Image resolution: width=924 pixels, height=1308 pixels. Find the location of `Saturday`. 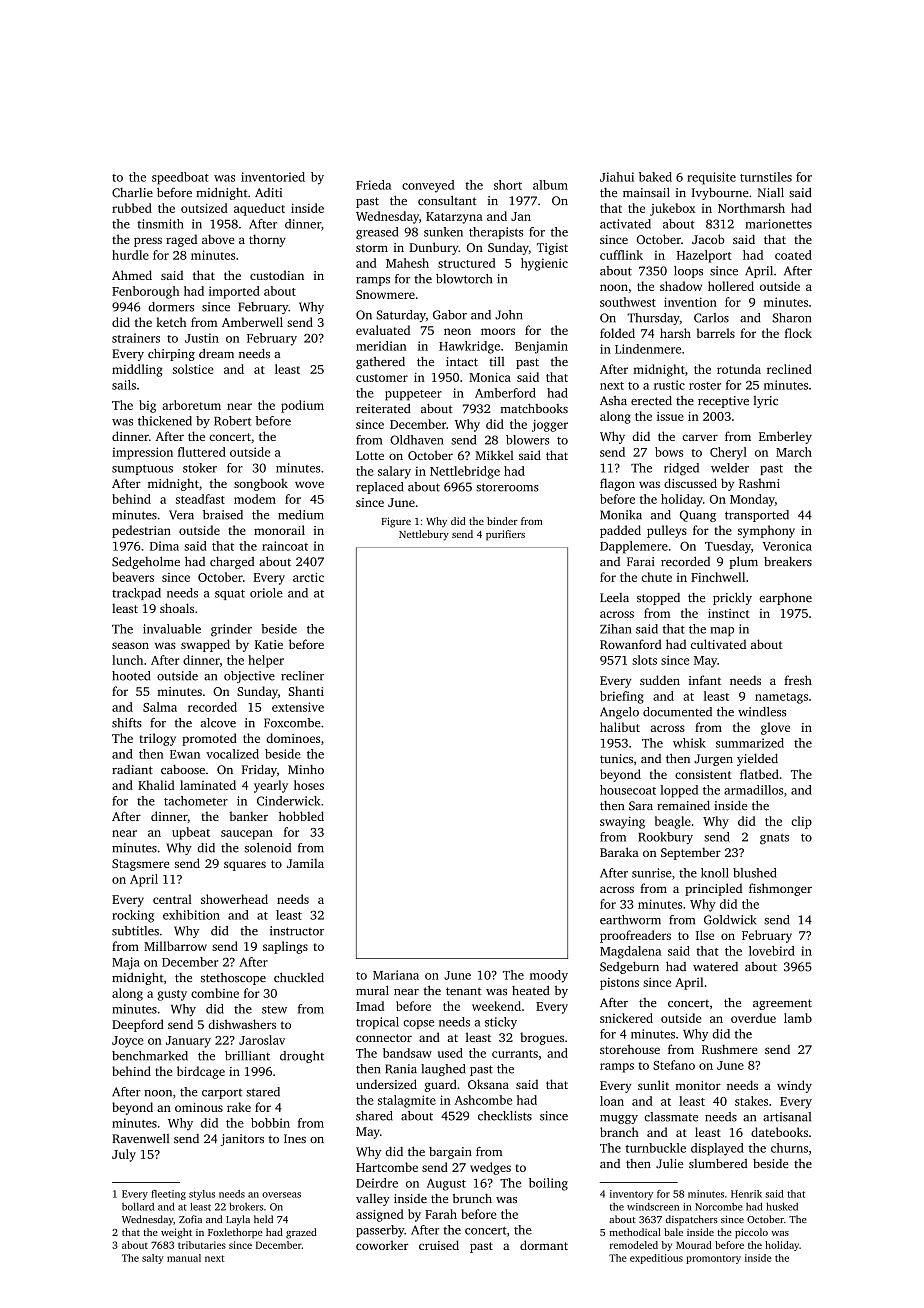

Saturday is located at coordinates (401, 316).
